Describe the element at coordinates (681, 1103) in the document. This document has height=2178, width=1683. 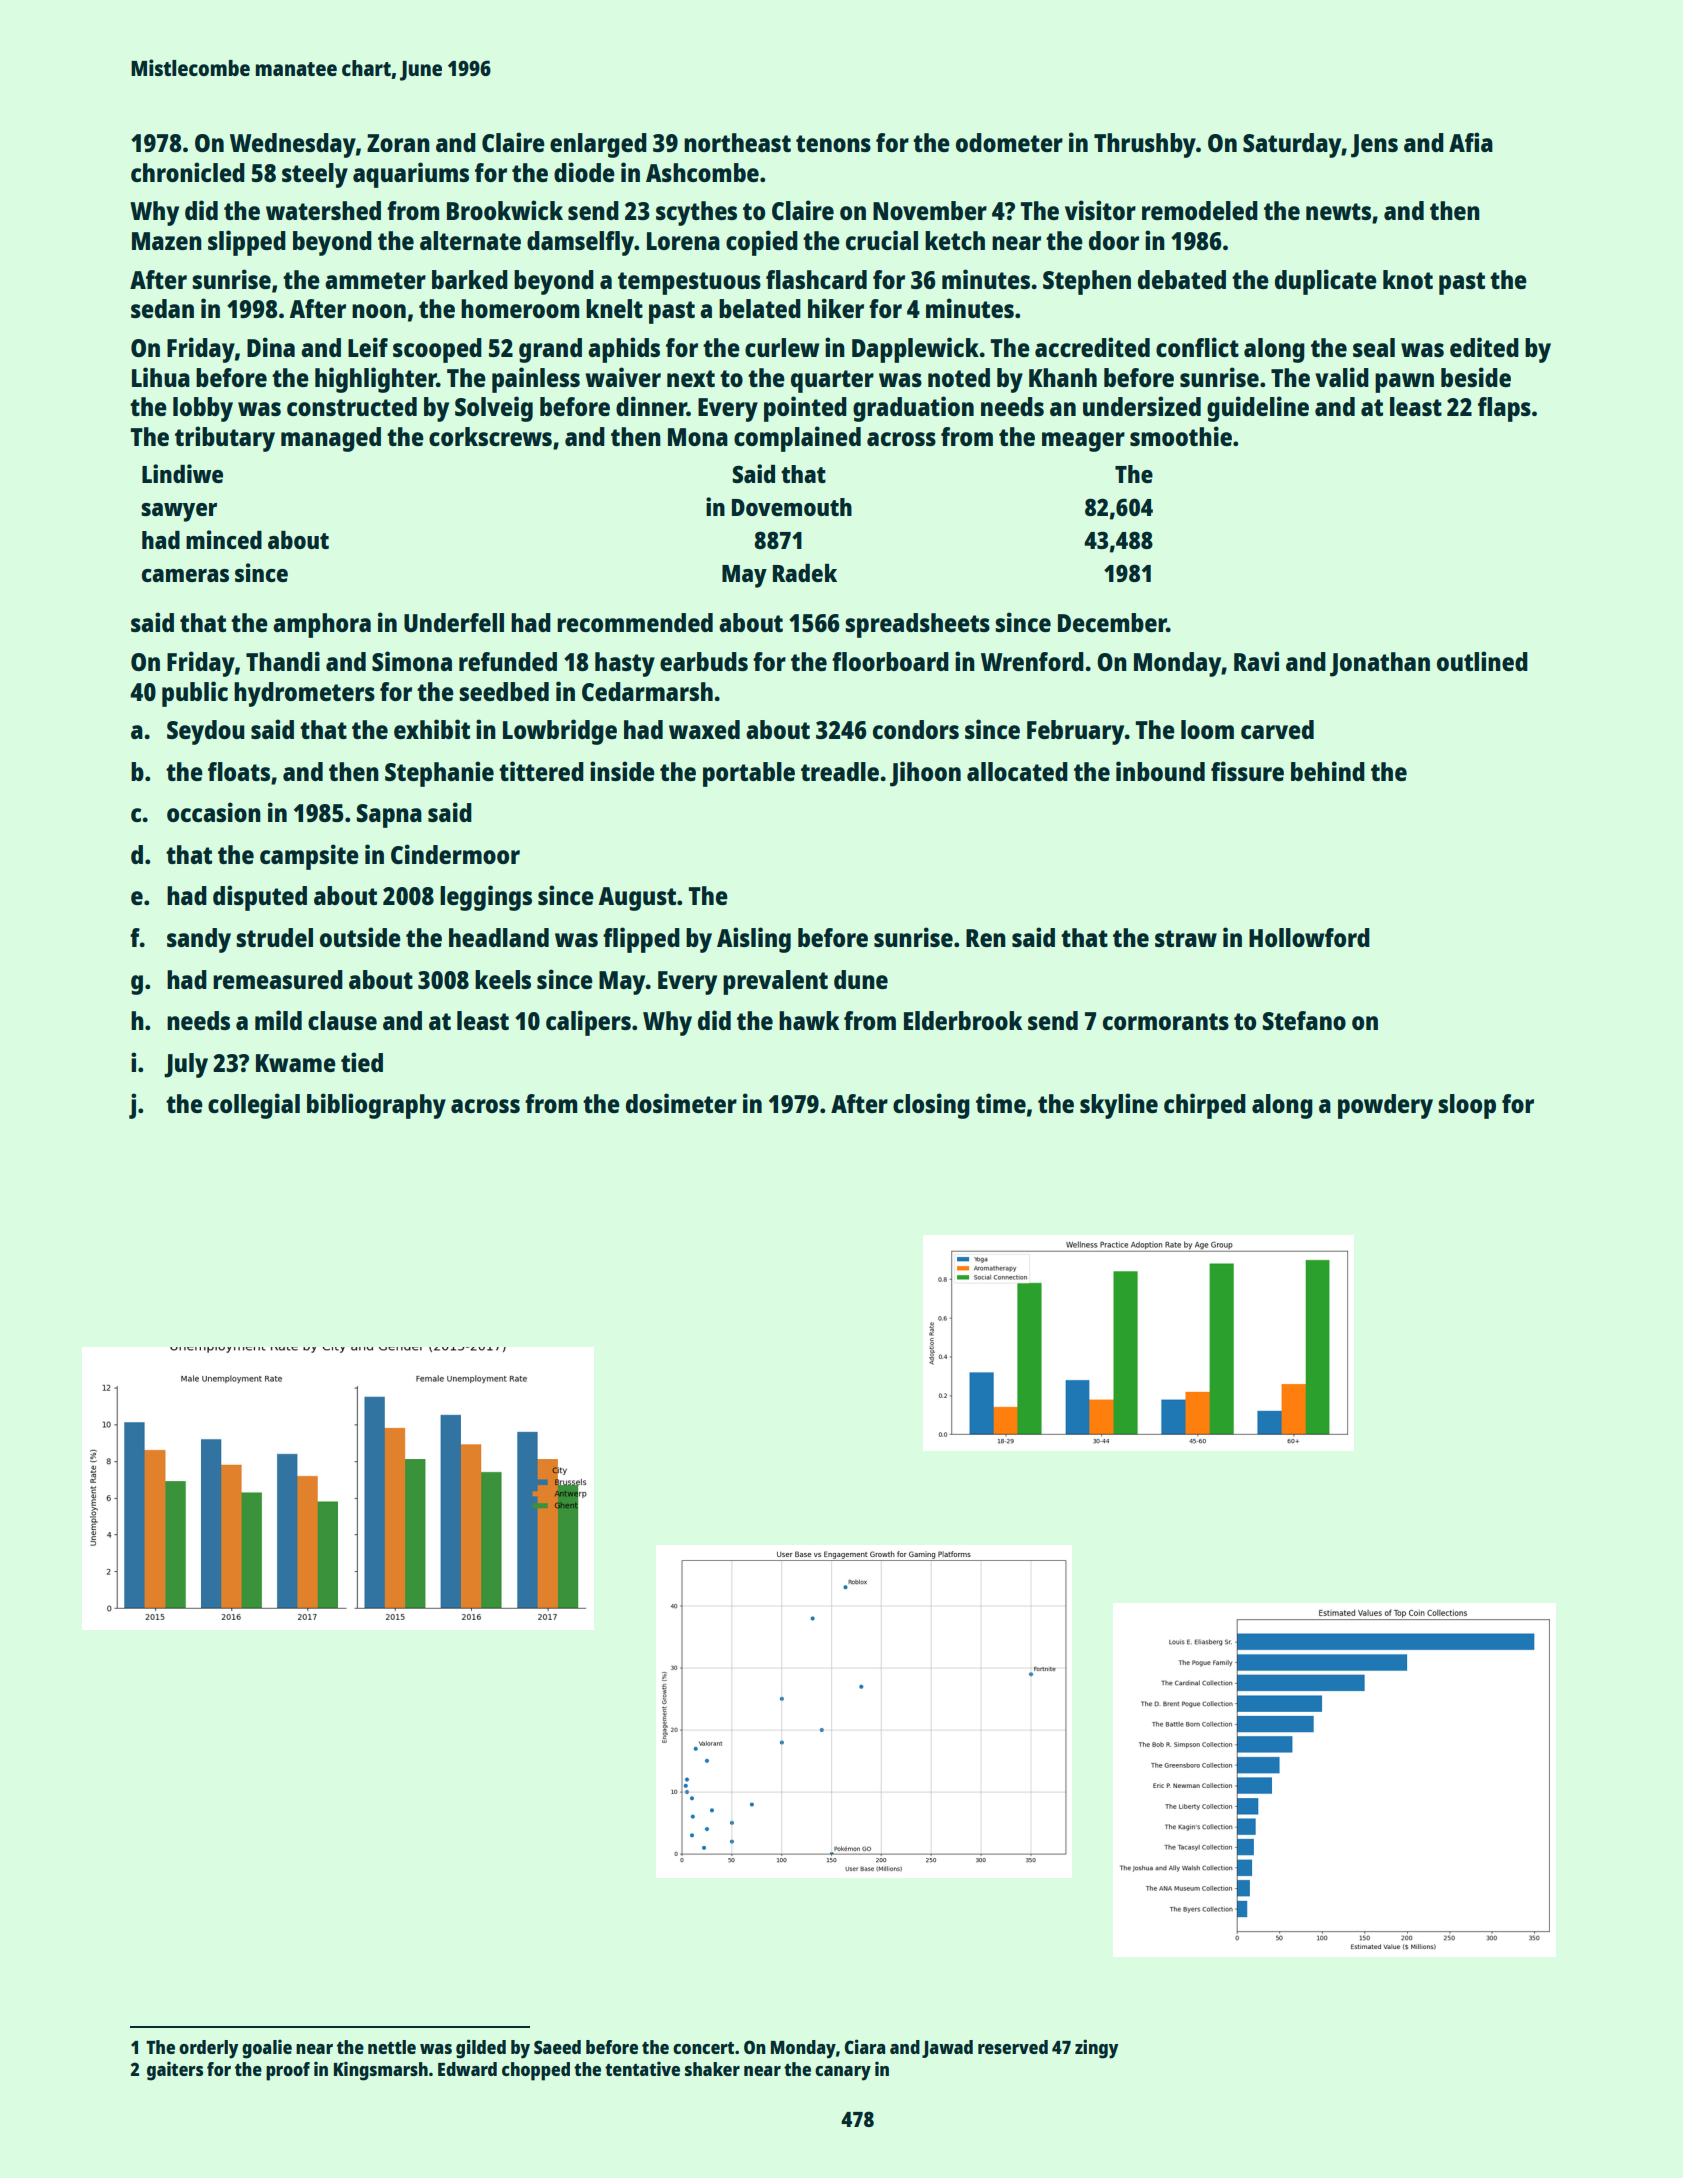
I see `dosimeter` at that location.
